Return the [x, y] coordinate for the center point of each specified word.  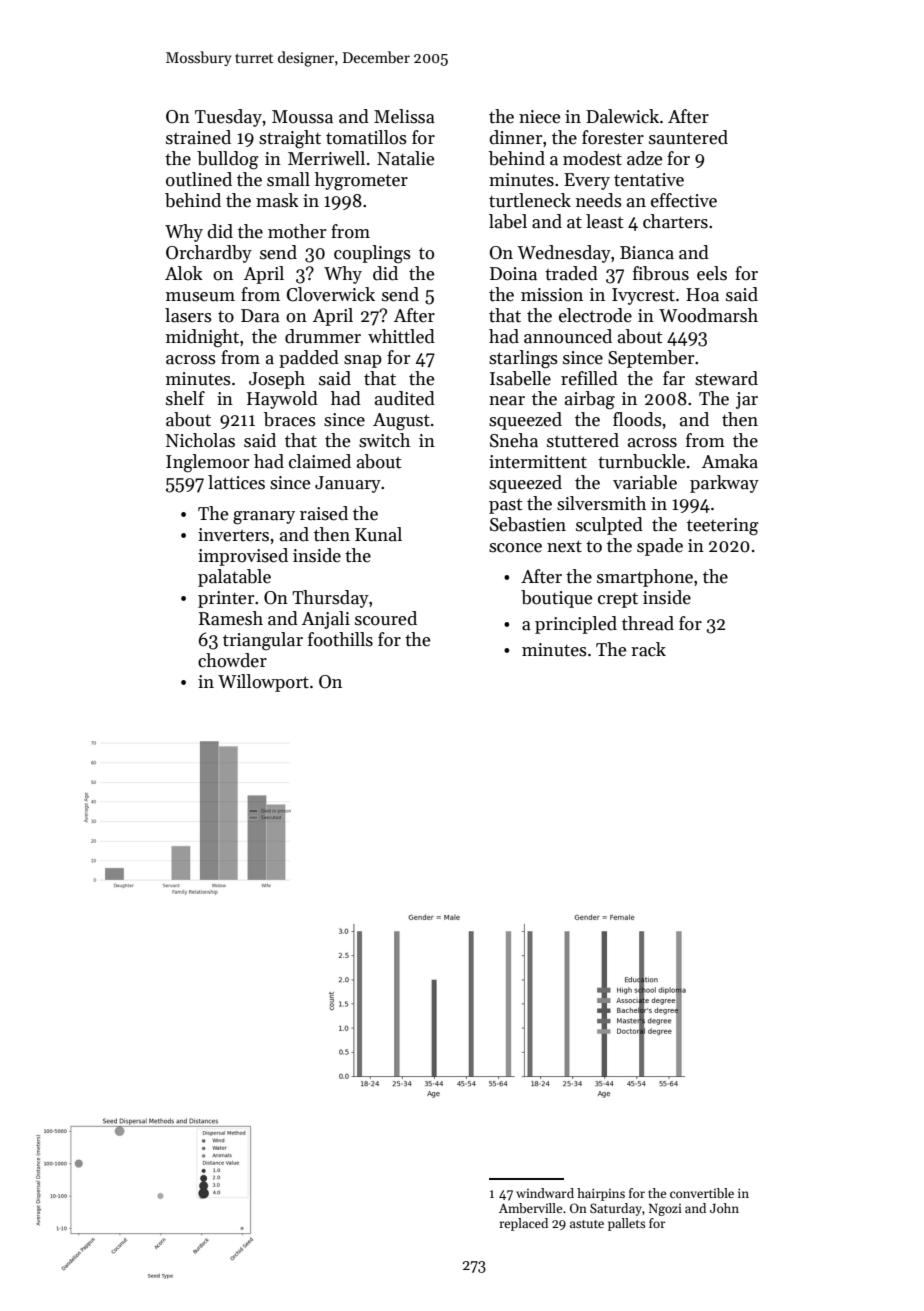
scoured [386, 618]
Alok [184, 273]
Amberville [530, 1208]
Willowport [263, 683]
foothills [340, 639]
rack [648, 649]
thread [648, 623]
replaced [524, 1224]
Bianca [647, 253]
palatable [234, 578]
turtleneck [530, 200]
